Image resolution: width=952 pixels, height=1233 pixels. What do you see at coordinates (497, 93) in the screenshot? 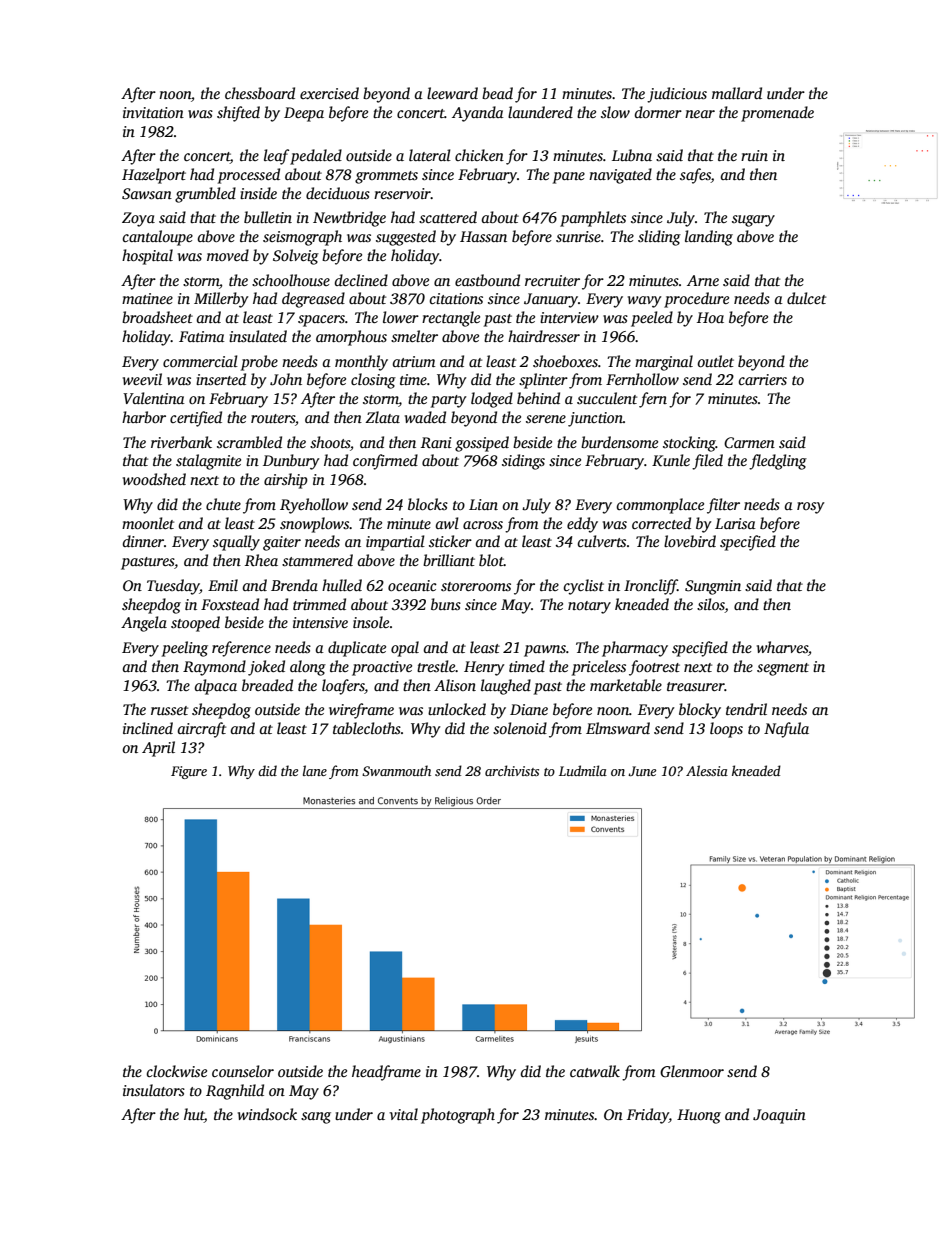
I see `bead` at bounding box center [497, 93].
